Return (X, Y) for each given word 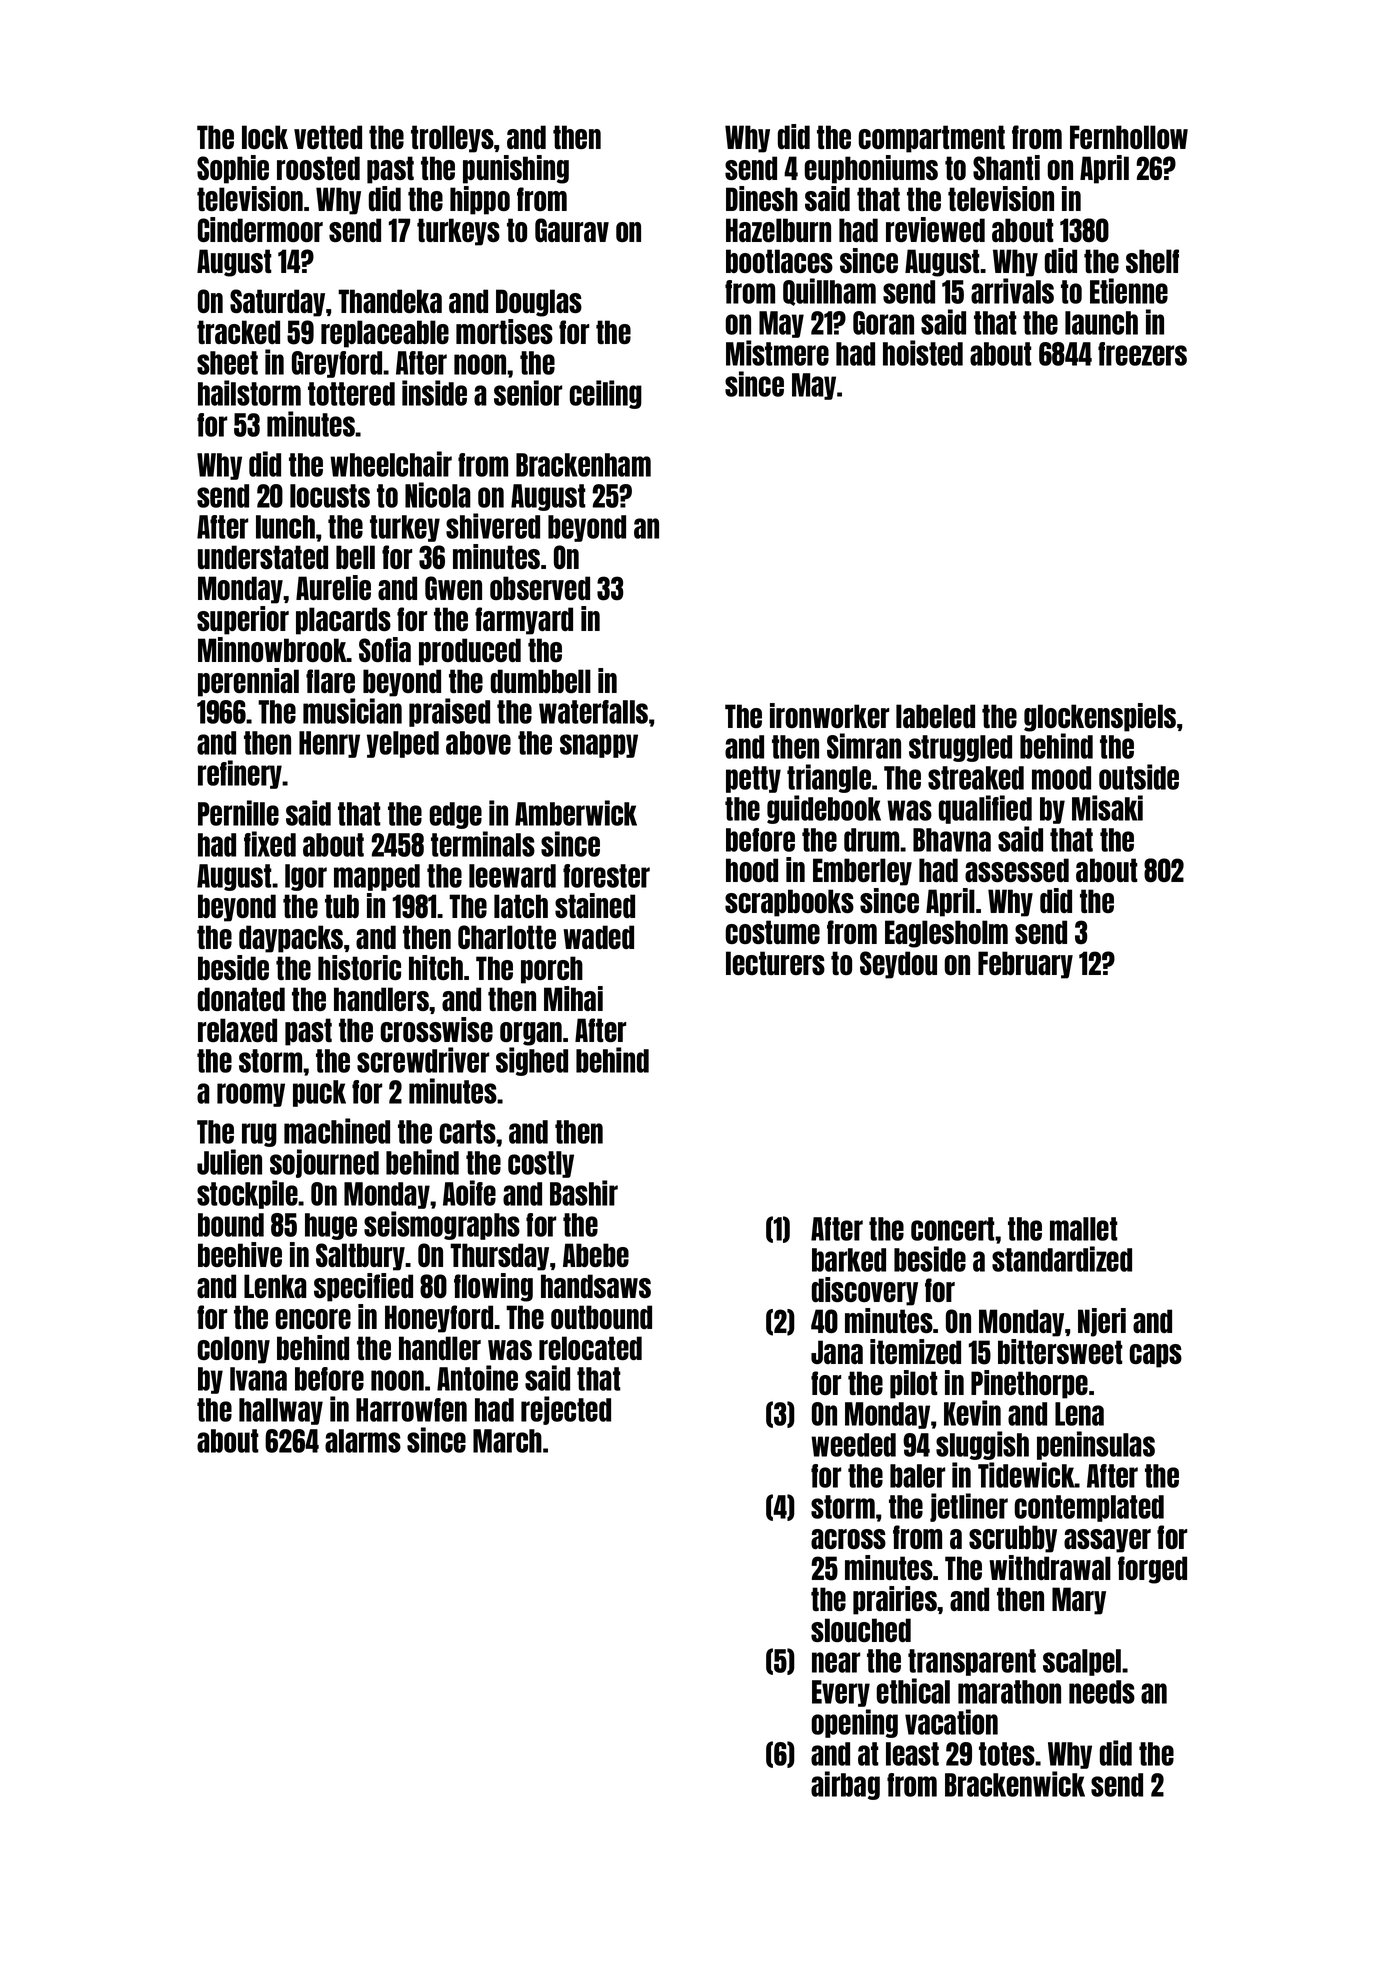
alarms (363, 1441)
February (1025, 965)
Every (841, 1693)
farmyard (524, 621)
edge (456, 815)
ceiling (606, 394)
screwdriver (423, 1060)
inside (434, 393)
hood (752, 870)
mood (1061, 778)
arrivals (1012, 291)
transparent (972, 1662)
